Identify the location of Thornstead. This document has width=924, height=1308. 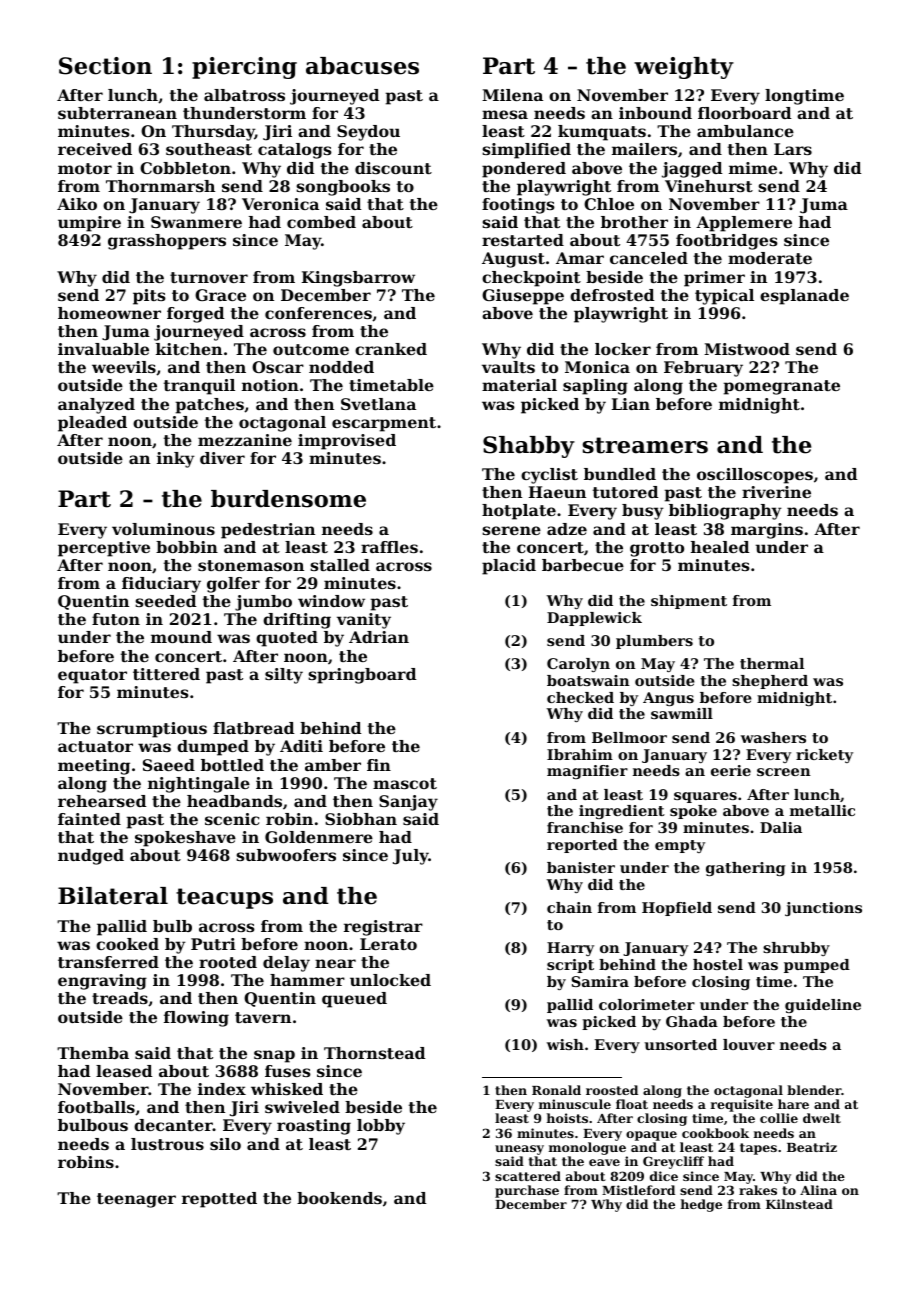
(374, 1053).
